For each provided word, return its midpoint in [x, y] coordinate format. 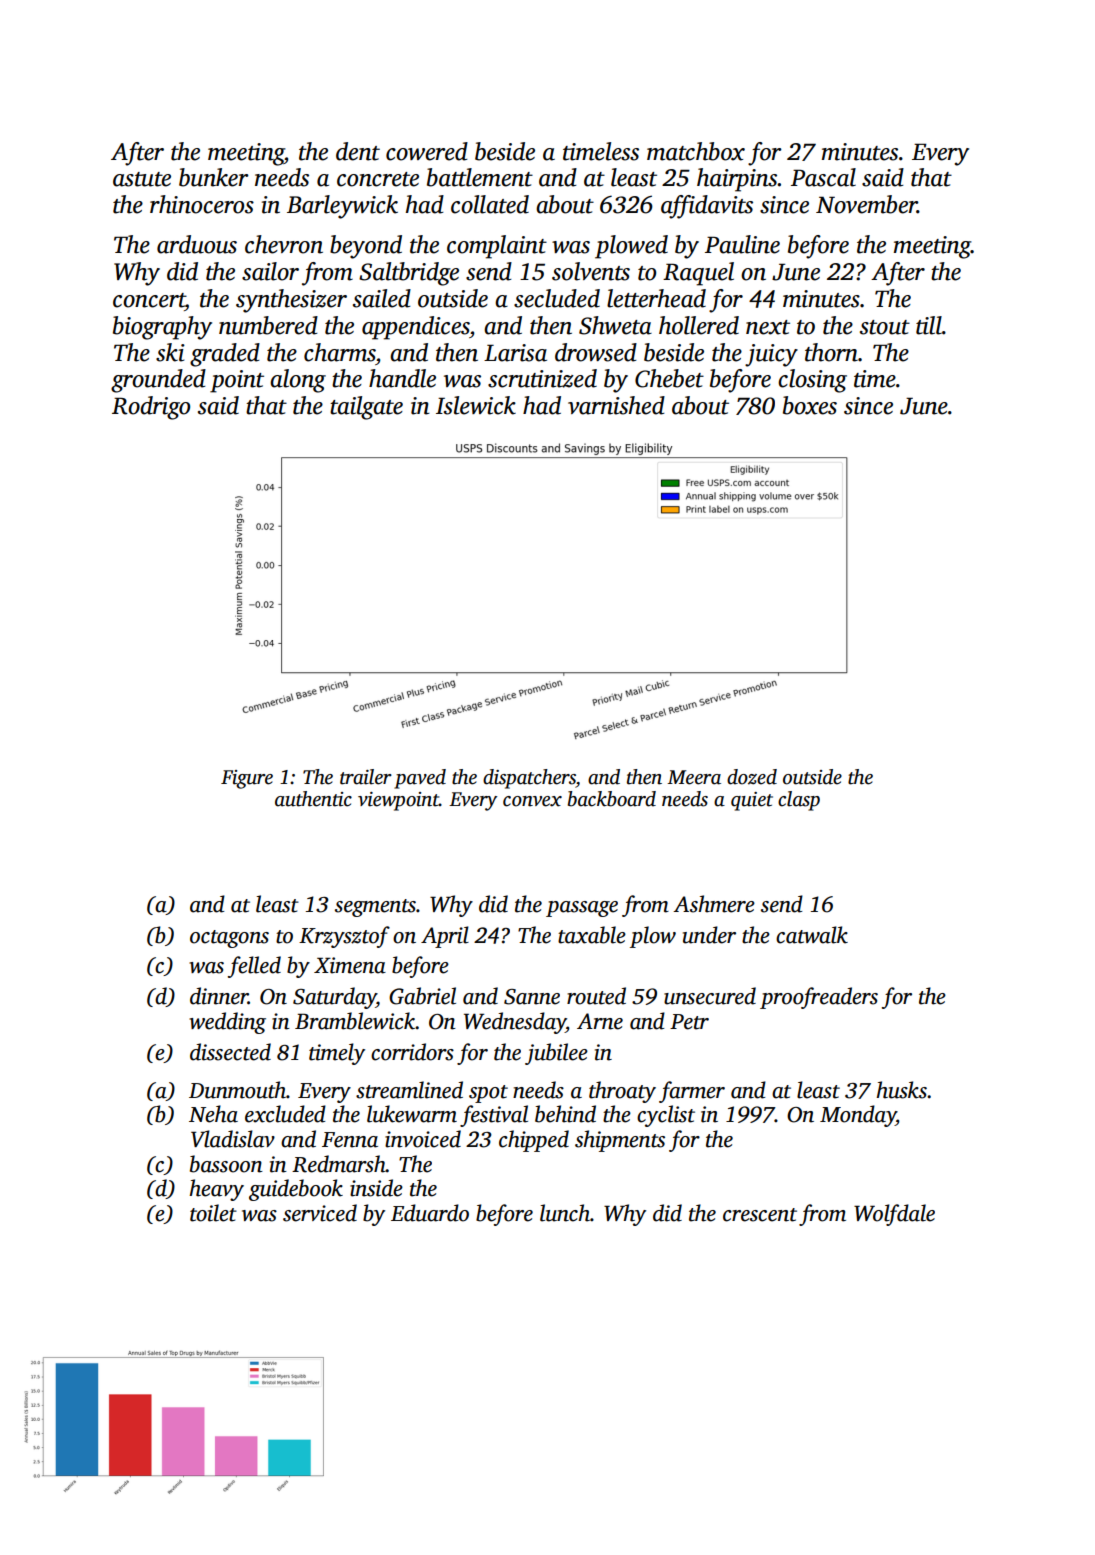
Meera [694, 777]
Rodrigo [151, 408]
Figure [247, 779]
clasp [799, 801]
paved [420, 779]
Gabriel [422, 996]
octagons [229, 939]
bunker [214, 177]
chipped [534, 1141]
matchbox [696, 151]
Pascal [823, 177]
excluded [285, 1114]
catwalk [812, 935]
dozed [752, 777]
